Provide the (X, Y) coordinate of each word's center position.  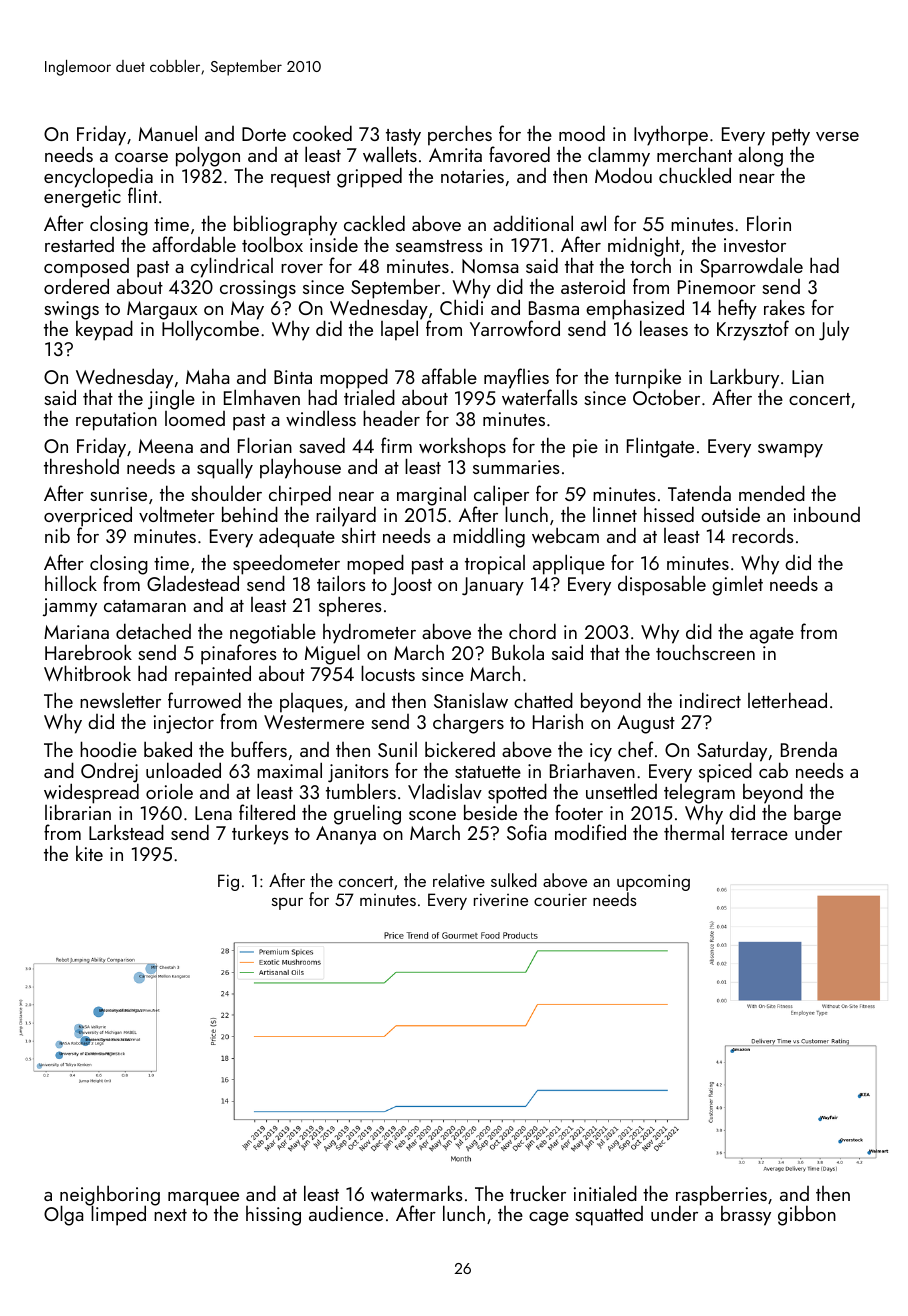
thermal (694, 832)
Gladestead (193, 583)
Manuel (168, 133)
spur (287, 904)
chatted (543, 700)
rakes (784, 307)
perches (460, 135)
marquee (203, 1199)
